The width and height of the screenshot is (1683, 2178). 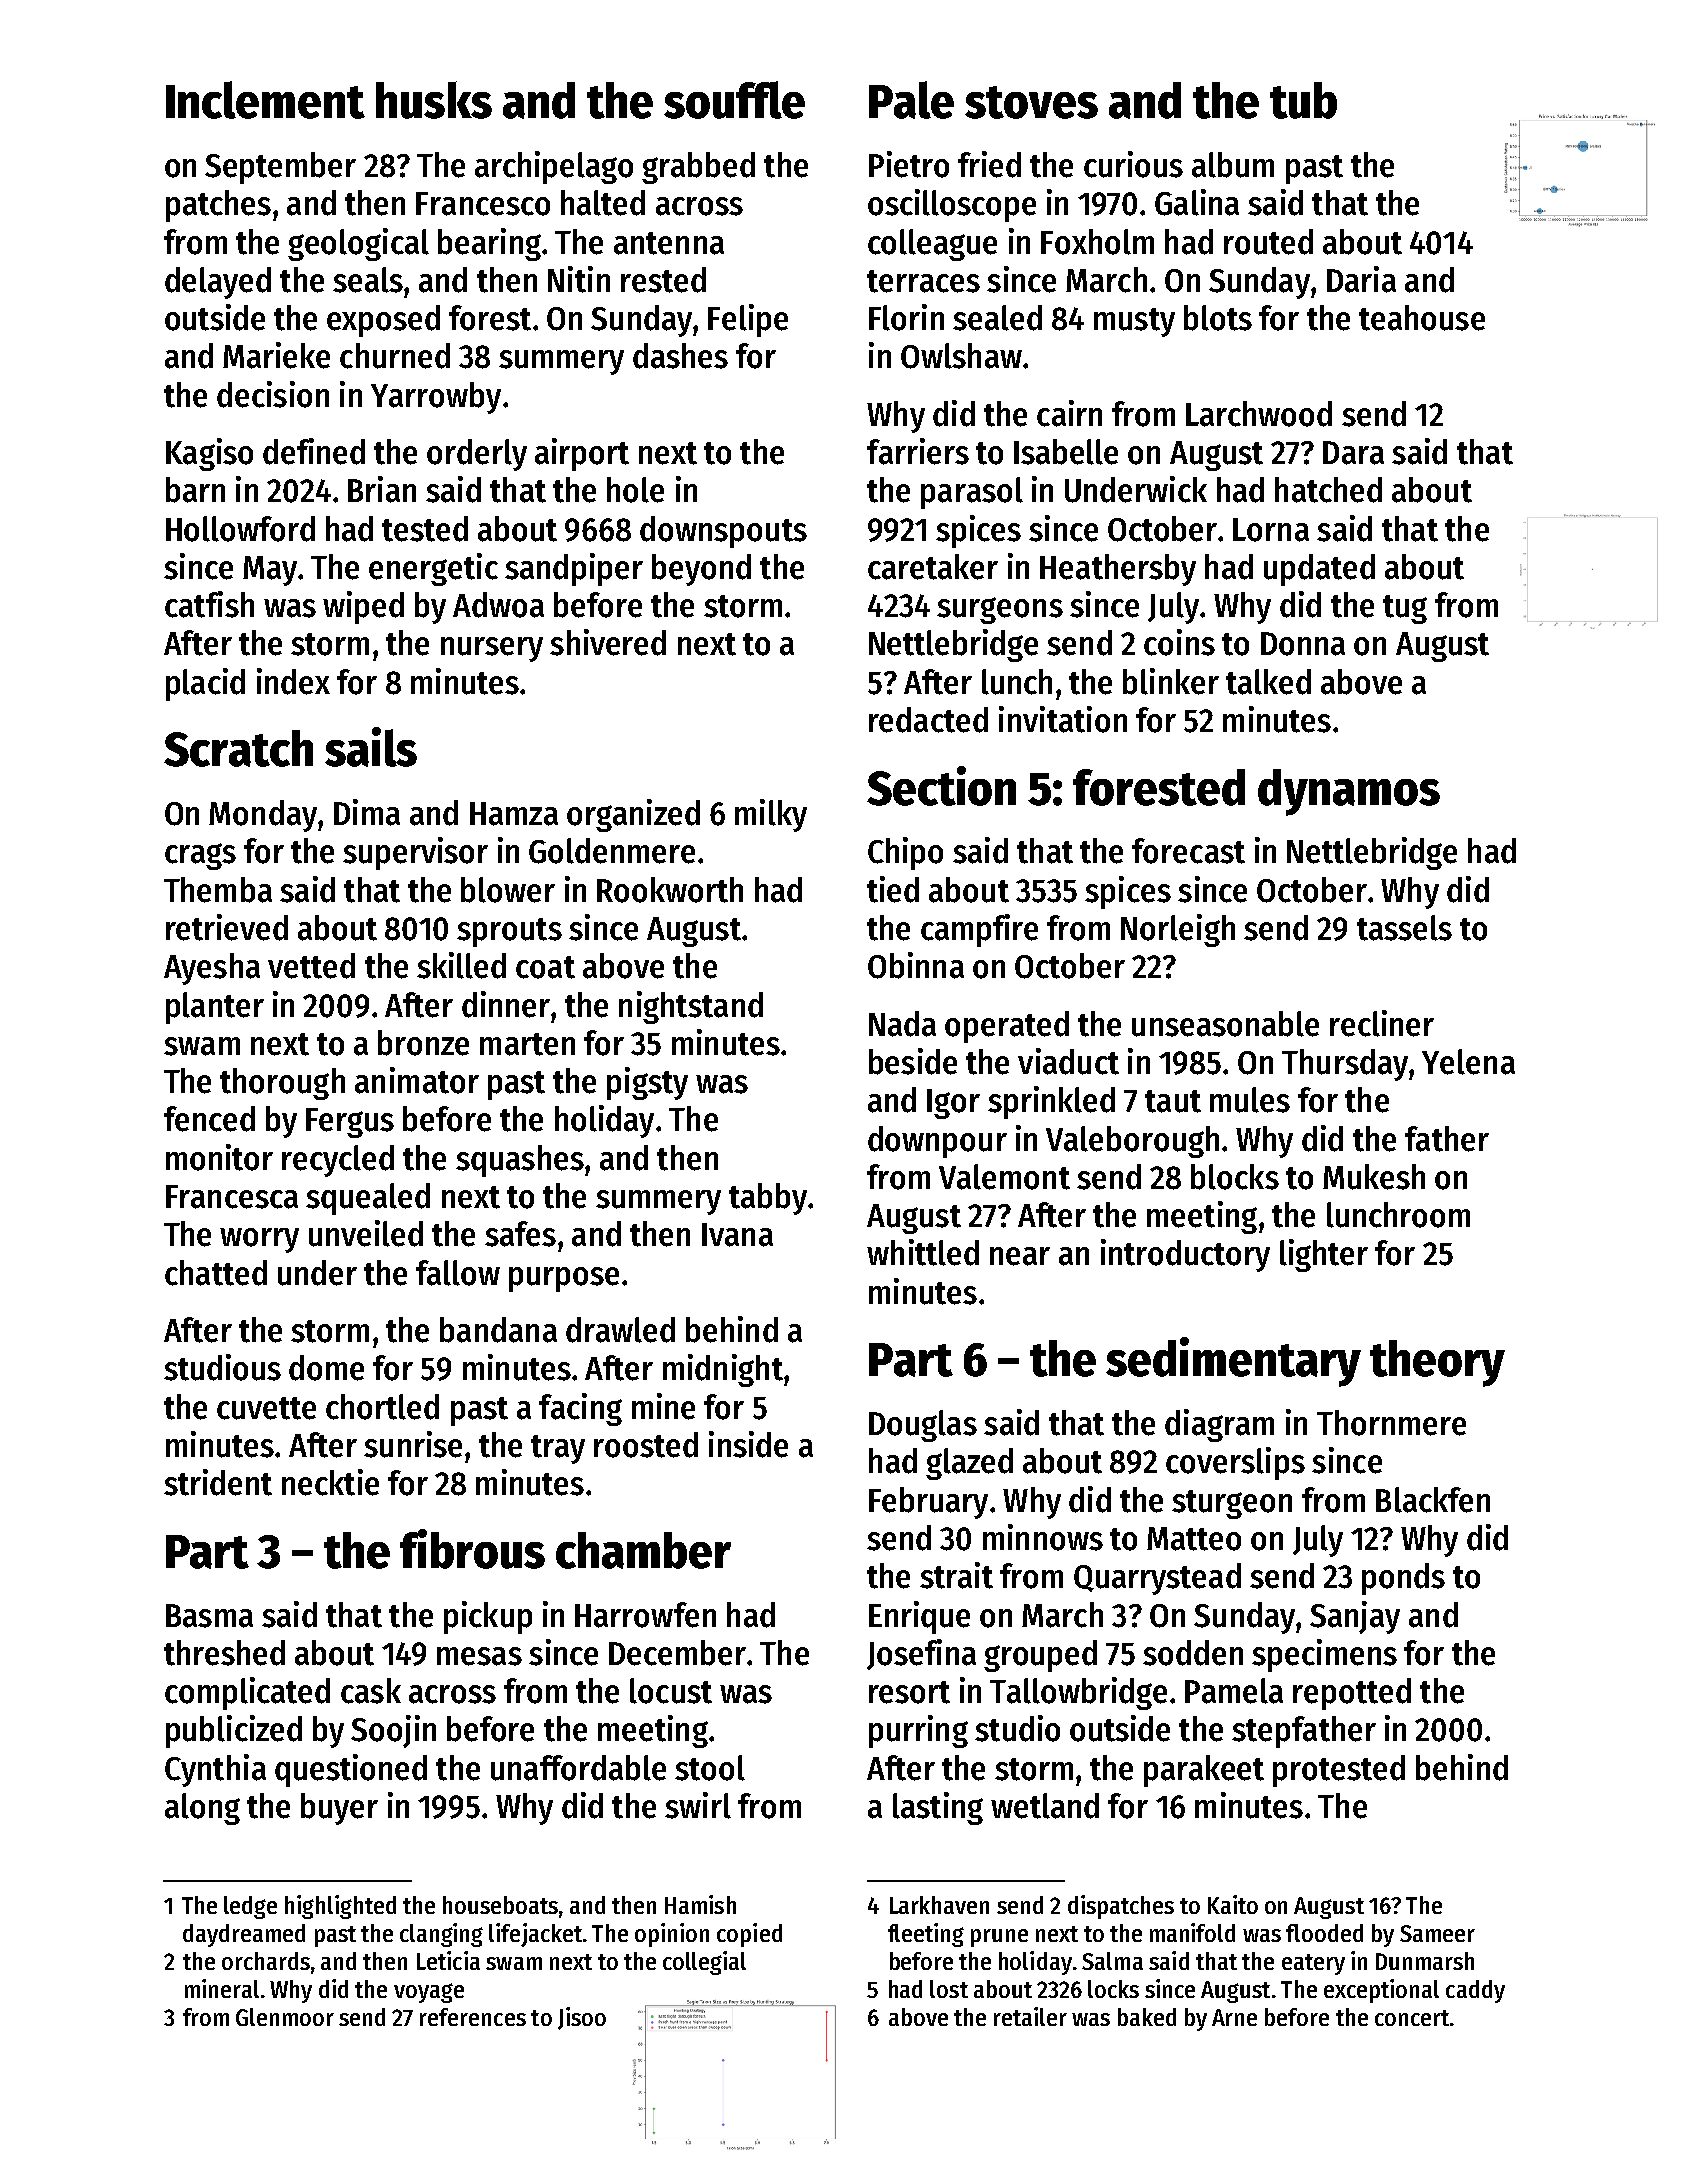 What do you see at coordinates (941, 786) in the screenshot?
I see `Section` at bounding box center [941, 786].
